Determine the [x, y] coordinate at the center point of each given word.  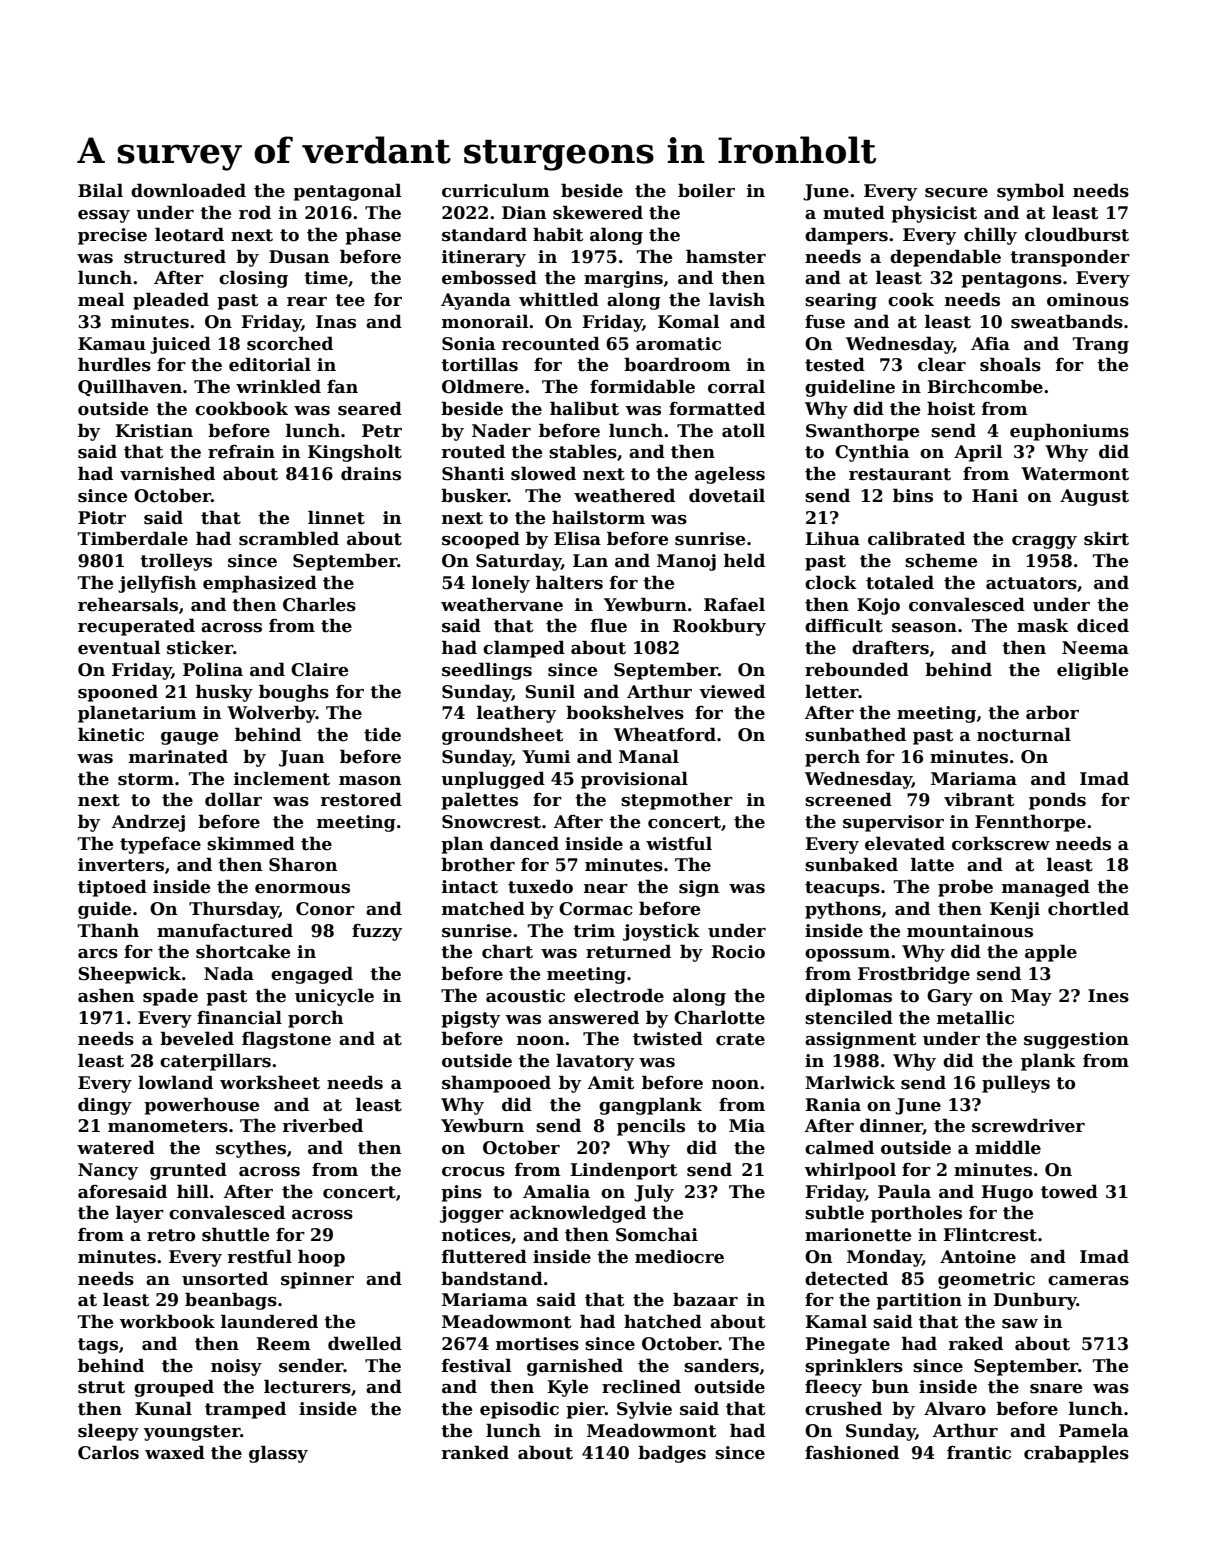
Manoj [686, 562]
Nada [229, 973]
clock [831, 582]
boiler [706, 190]
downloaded [188, 190]
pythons [843, 910]
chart [507, 951]
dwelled [365, 1343]
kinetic [111, 734]
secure [956, 193]
